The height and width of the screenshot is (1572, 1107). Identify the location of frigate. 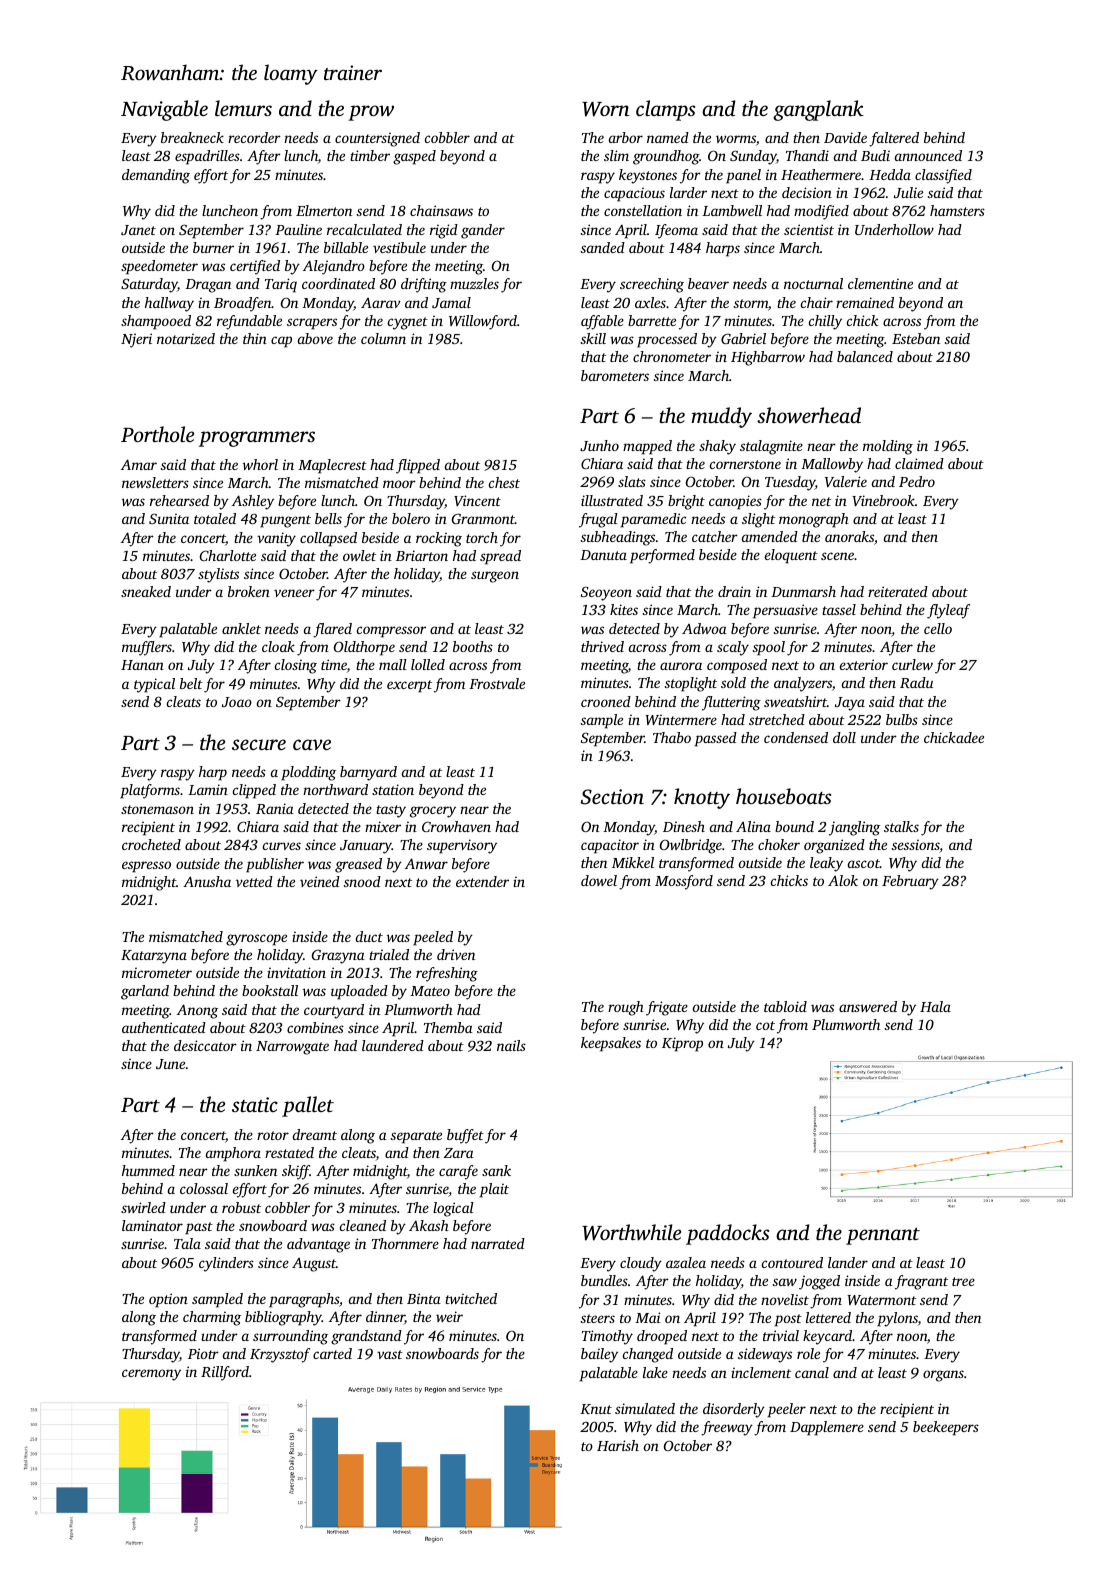
(667, 1008).
